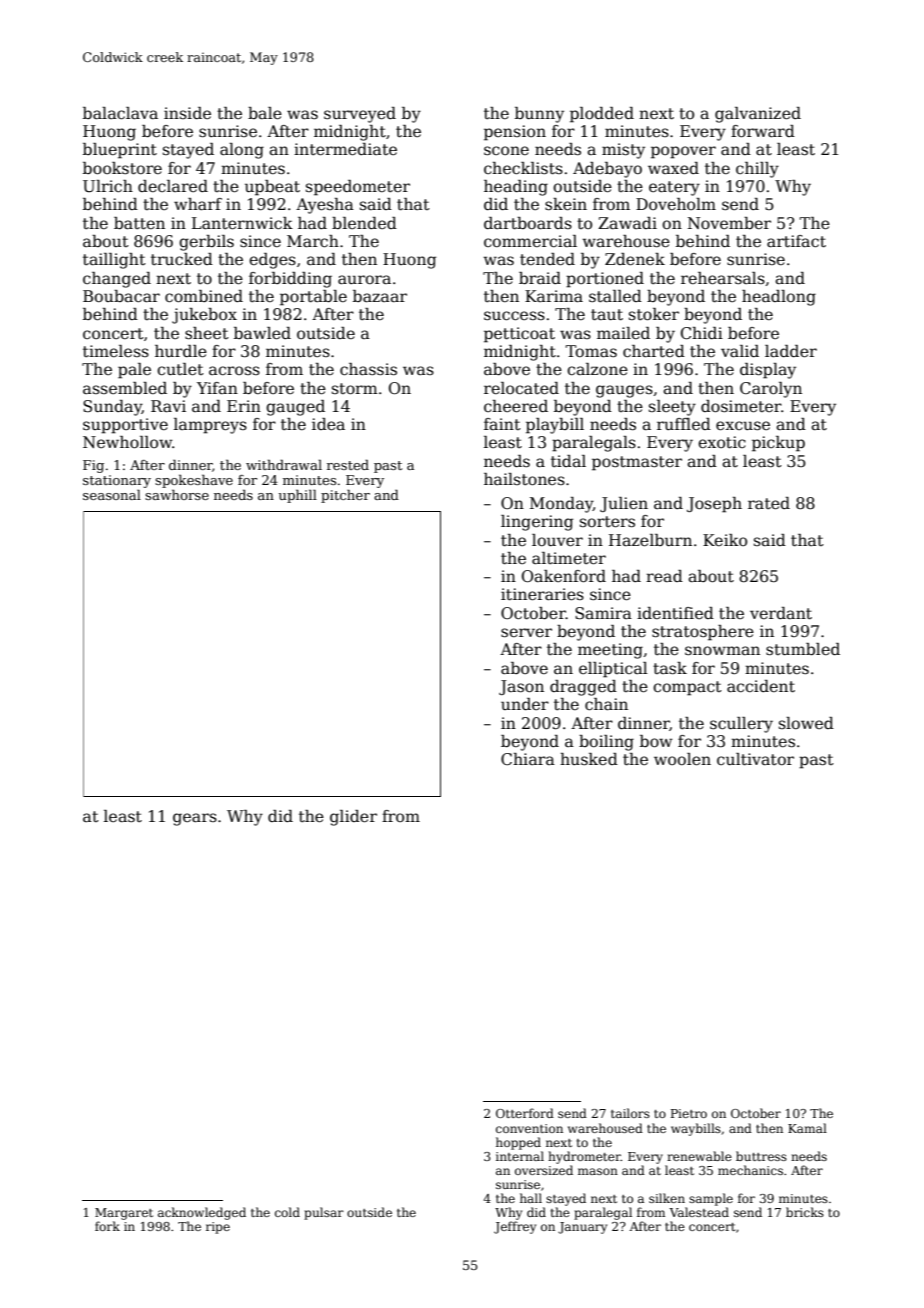 Image resolution: width=924 pixels, height=1308 pixels. Describe the element at coordinates (806, 723) in the image. I see `slowed` at that location.
